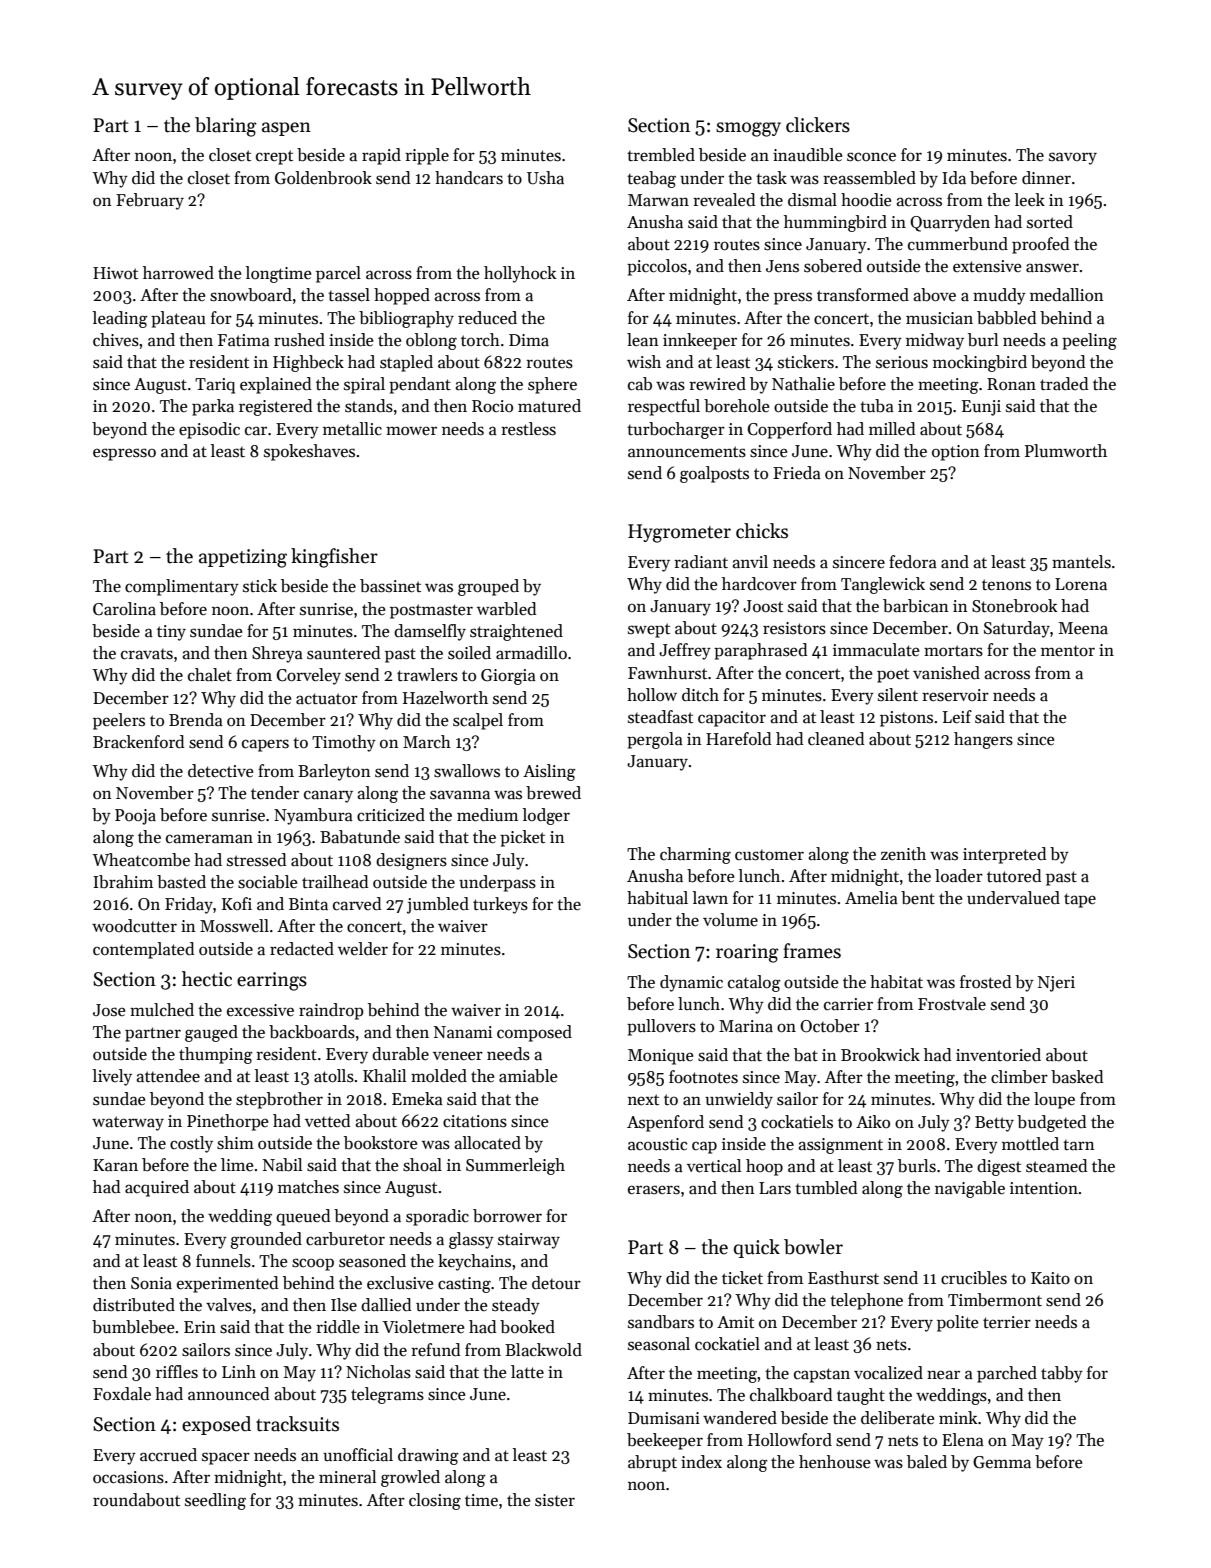 This screenshot has height=1568, width=1211. I want to click on savory, so click(1073, 158).
